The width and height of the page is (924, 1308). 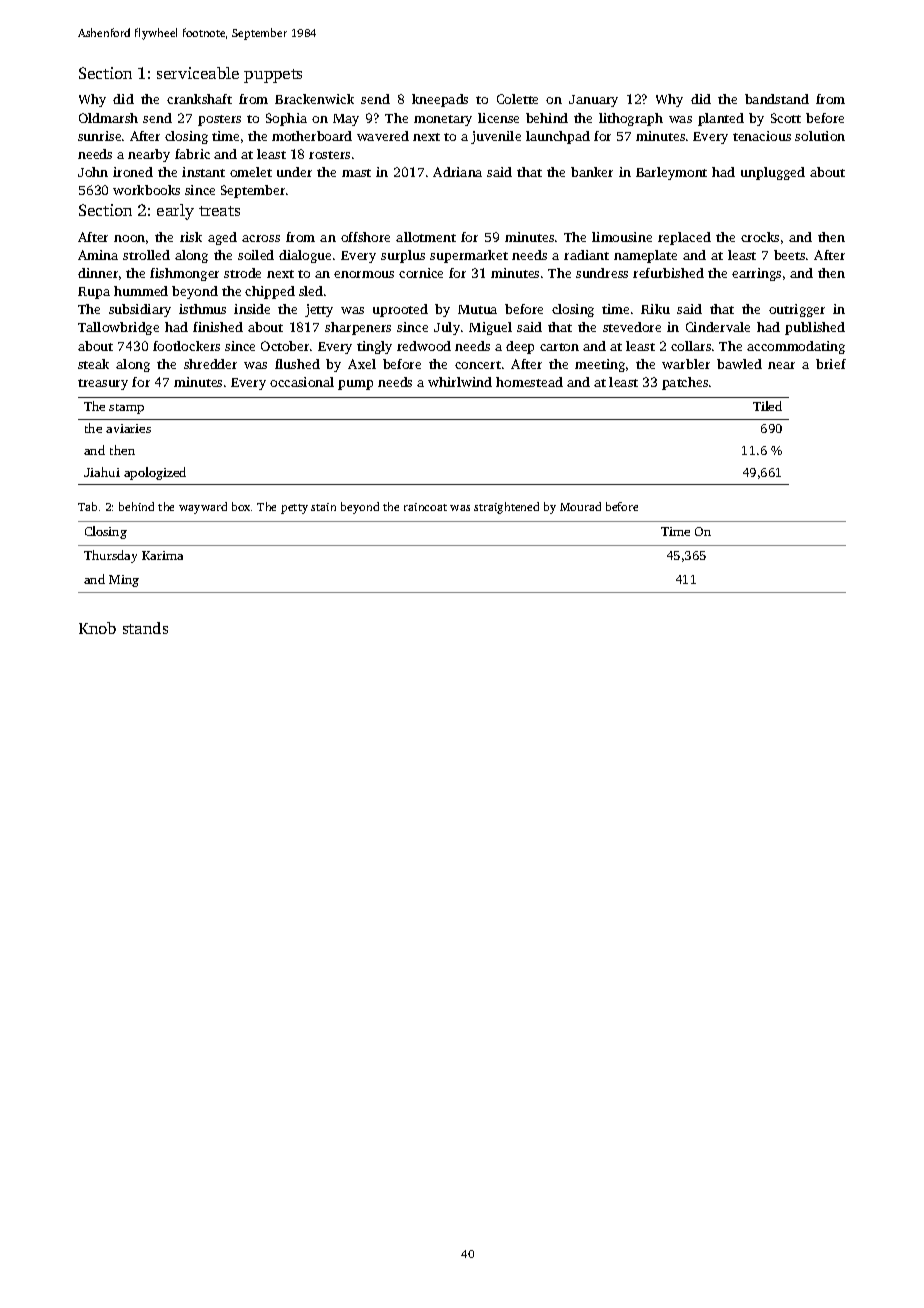 I want to click on bandstand, so click(x=777, y=99).
